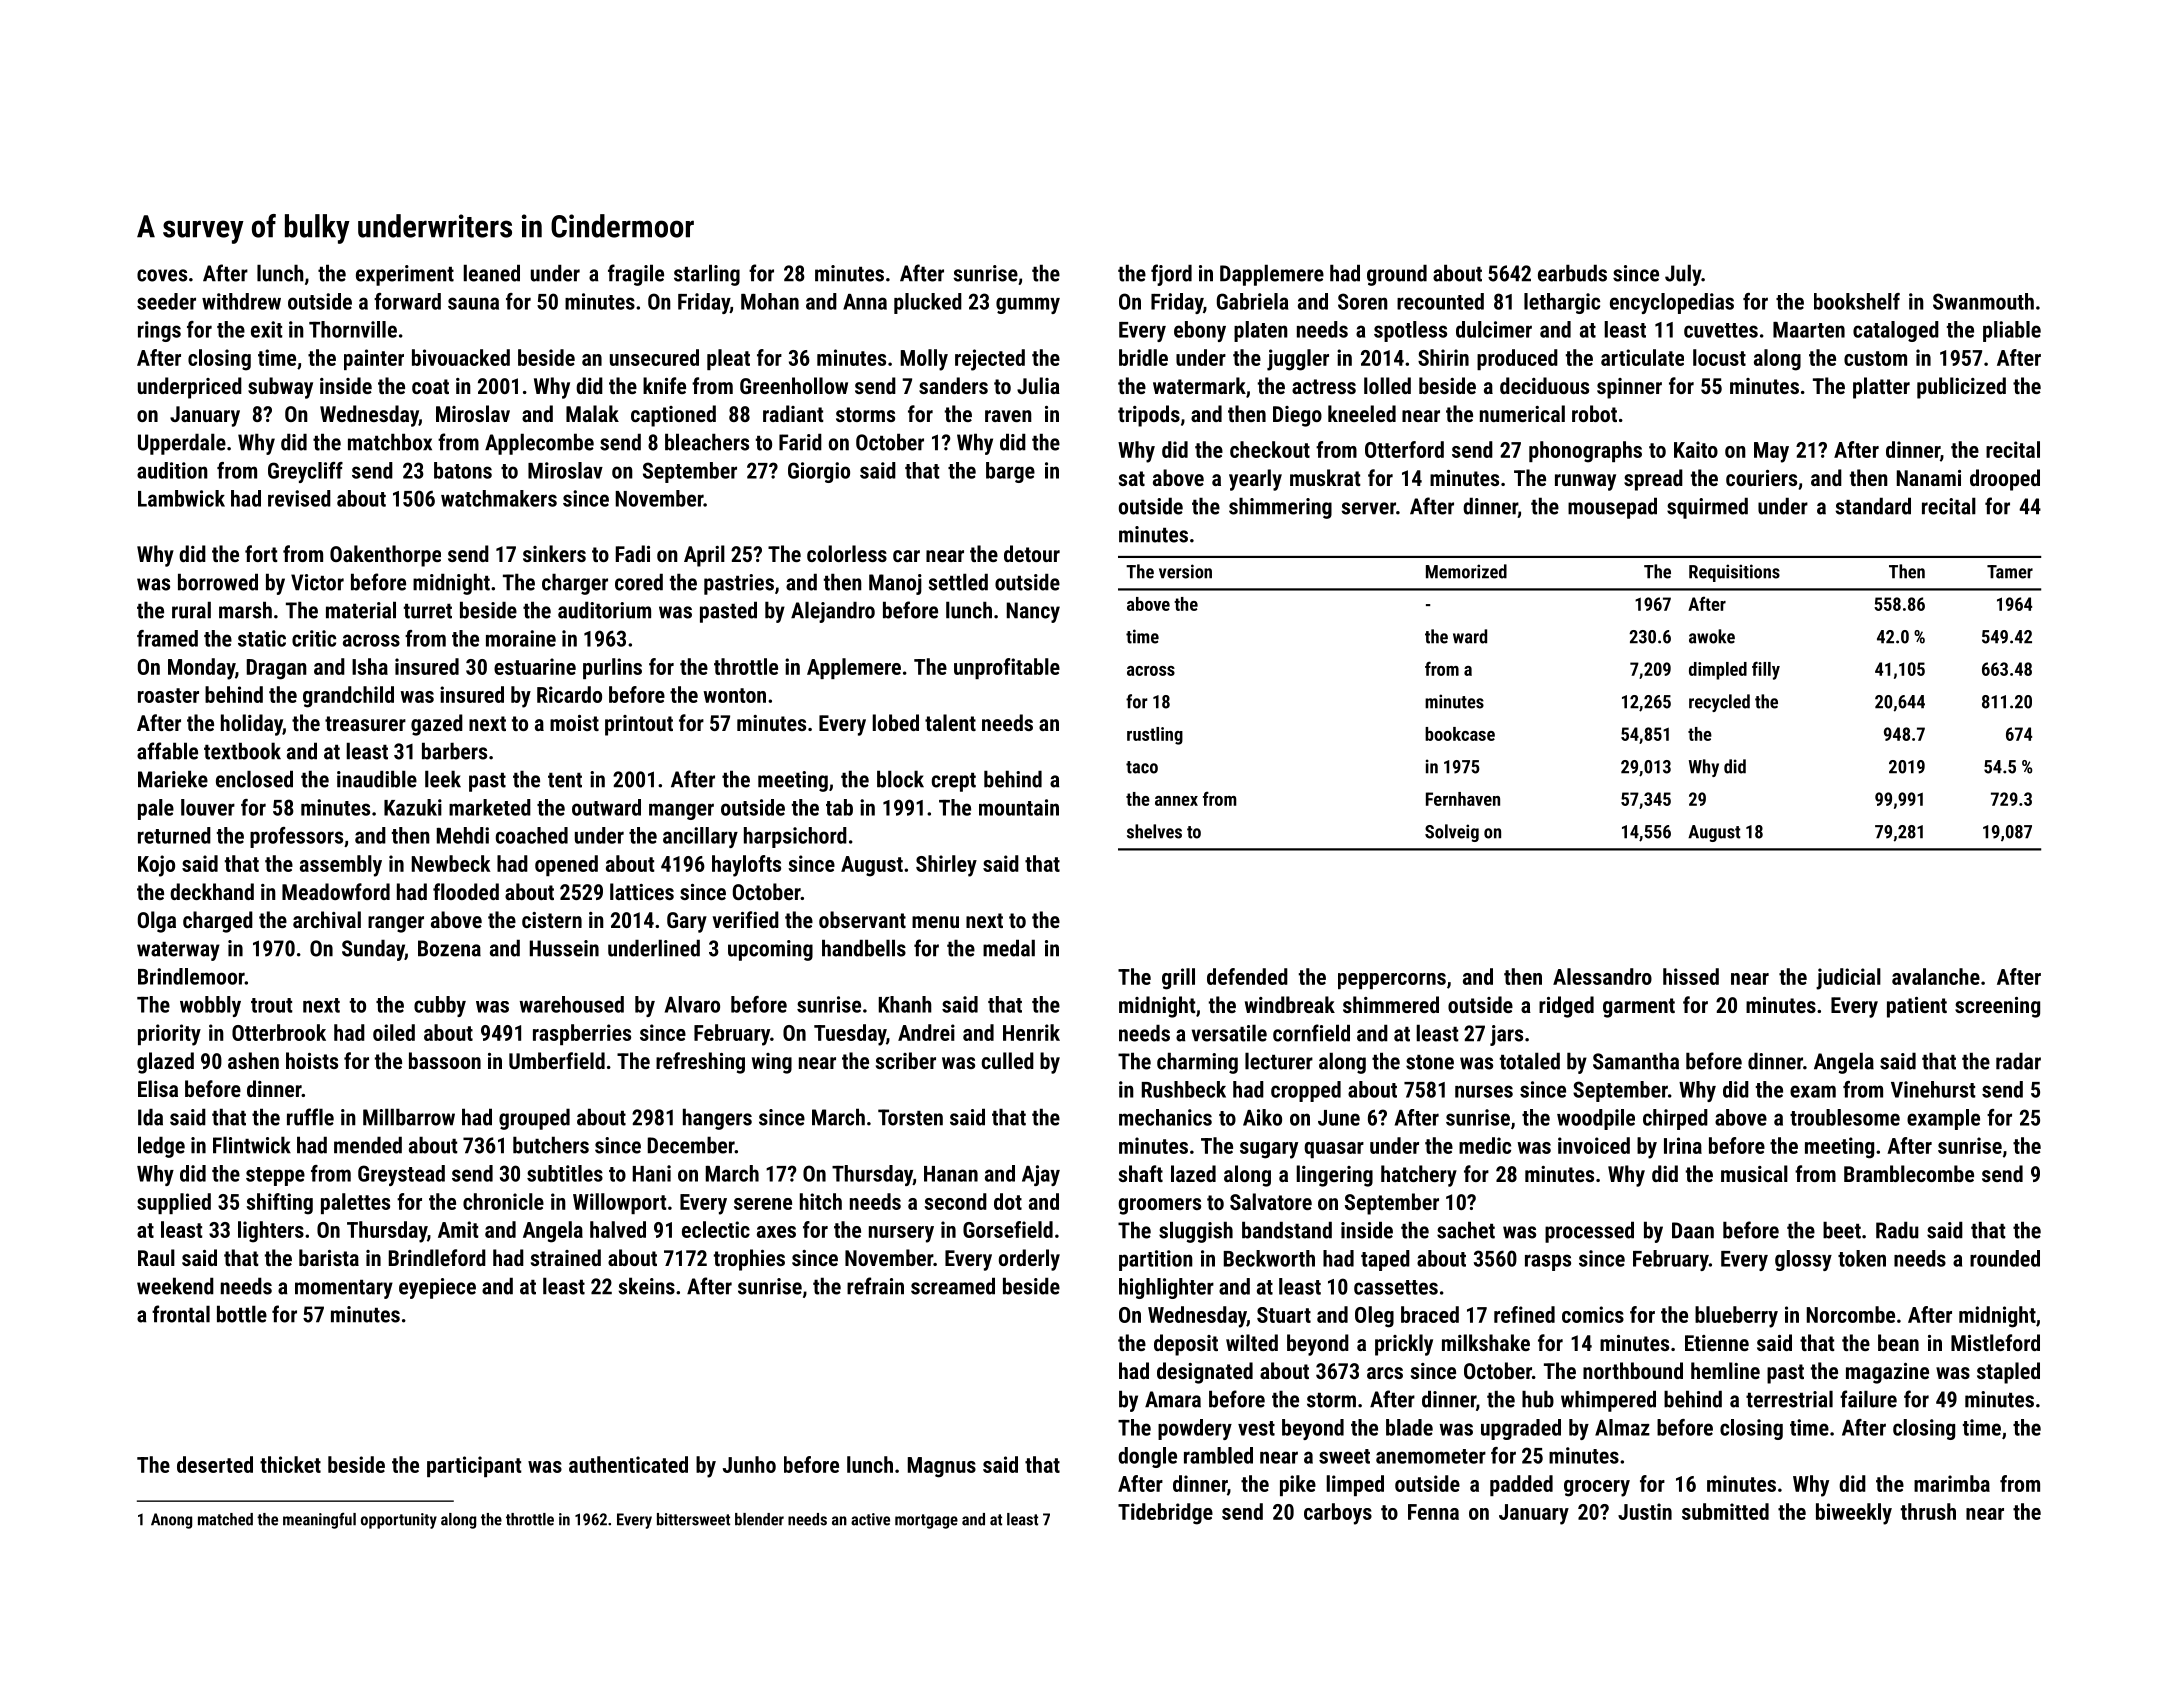 Image resolution: width=2178 pixels, height=1683 pixels. I want to click on Marieke, so click(173, 779).
